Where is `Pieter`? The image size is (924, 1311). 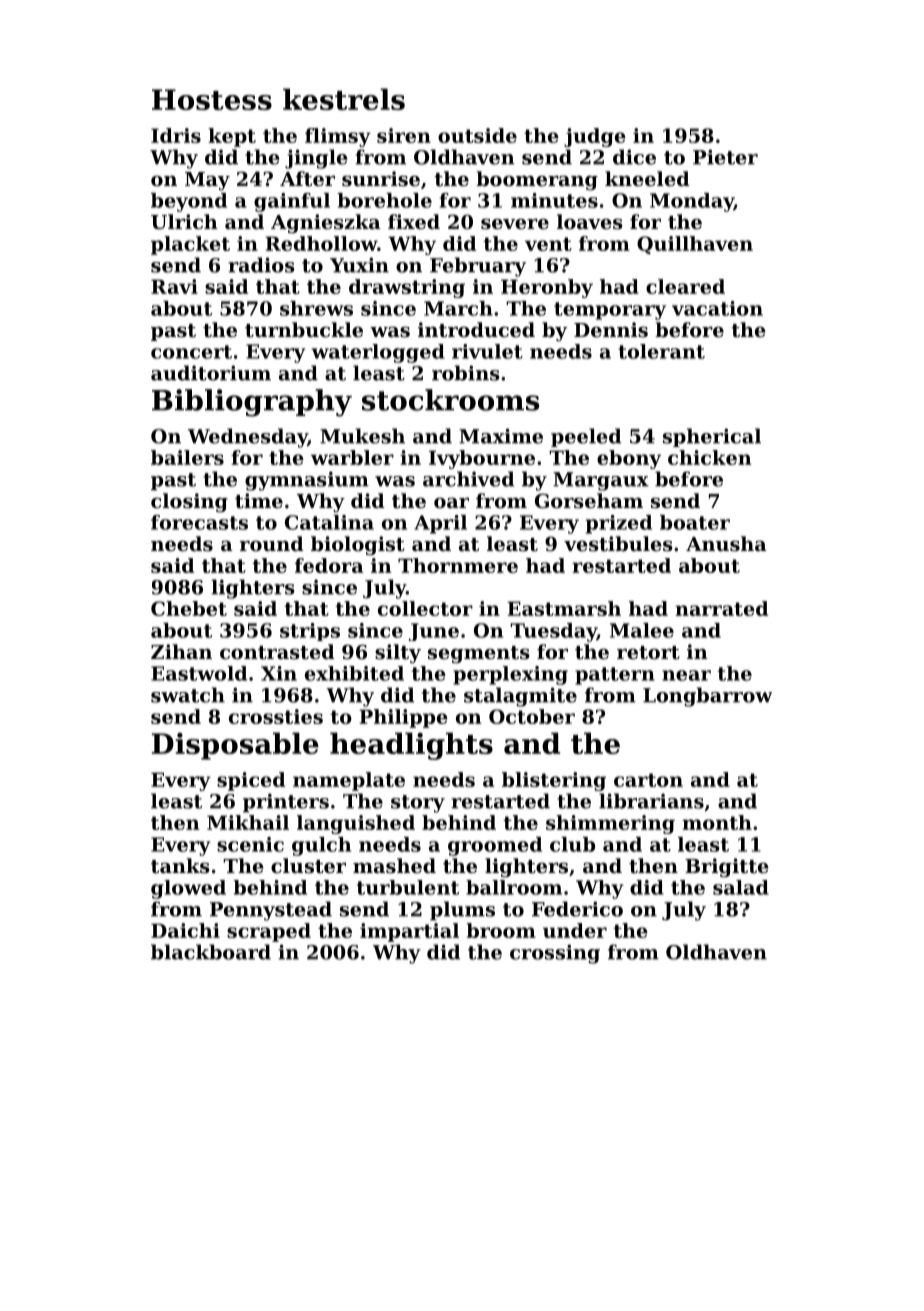 Pieter is located at coordinates (725, 157).
